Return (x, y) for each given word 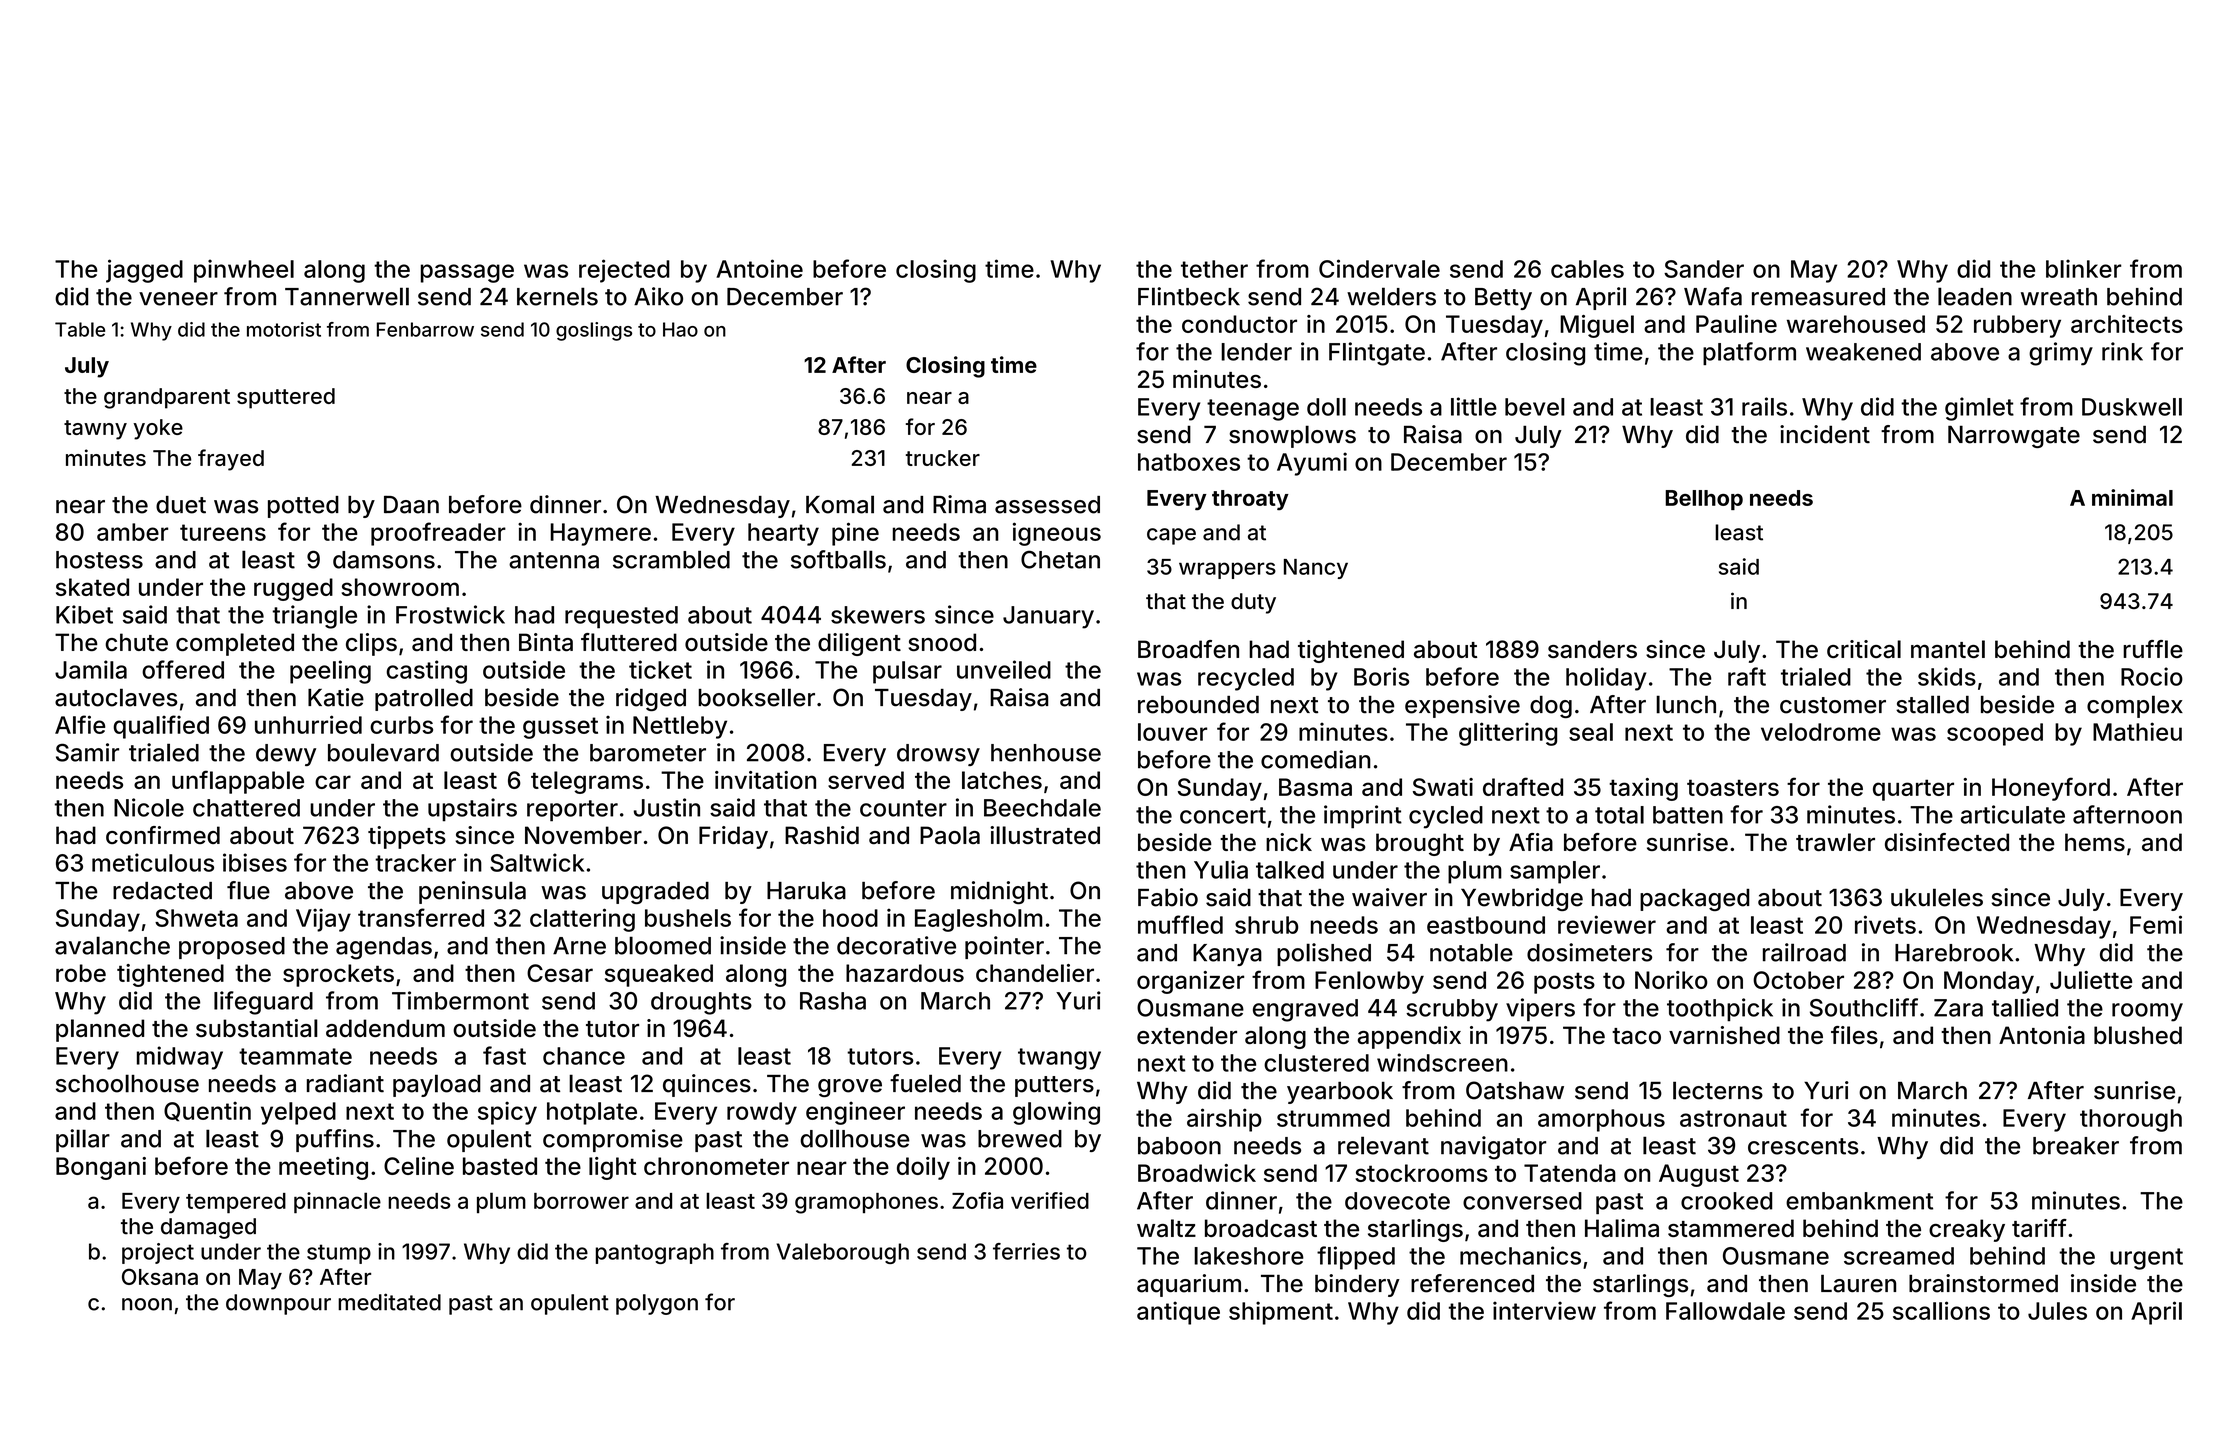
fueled (925, 1083)
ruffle (2153, 649)
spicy (507, 1113)
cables (1587, 269)
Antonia (2042, 1035)
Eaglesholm (979, 920)
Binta (546, 642)
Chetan (1060, 559)
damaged (208, 1228)
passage (467, 273)
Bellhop (1704, 500)
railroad (1804, 952)
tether (1214, 269)
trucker (943, 458)
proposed (232, 948)
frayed (231, 460)
